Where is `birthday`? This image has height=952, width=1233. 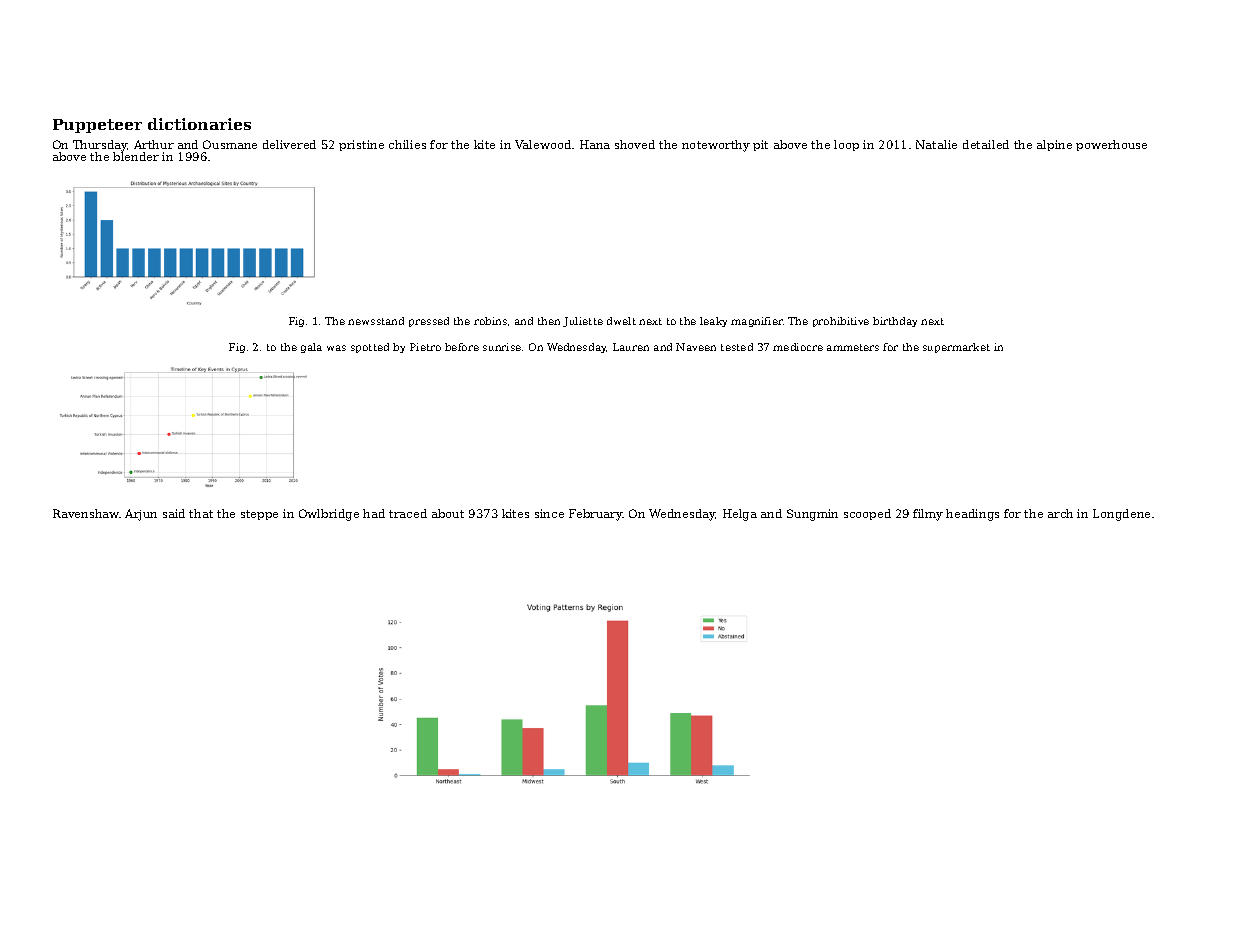 birthday is located at coordinates (895, 322).
